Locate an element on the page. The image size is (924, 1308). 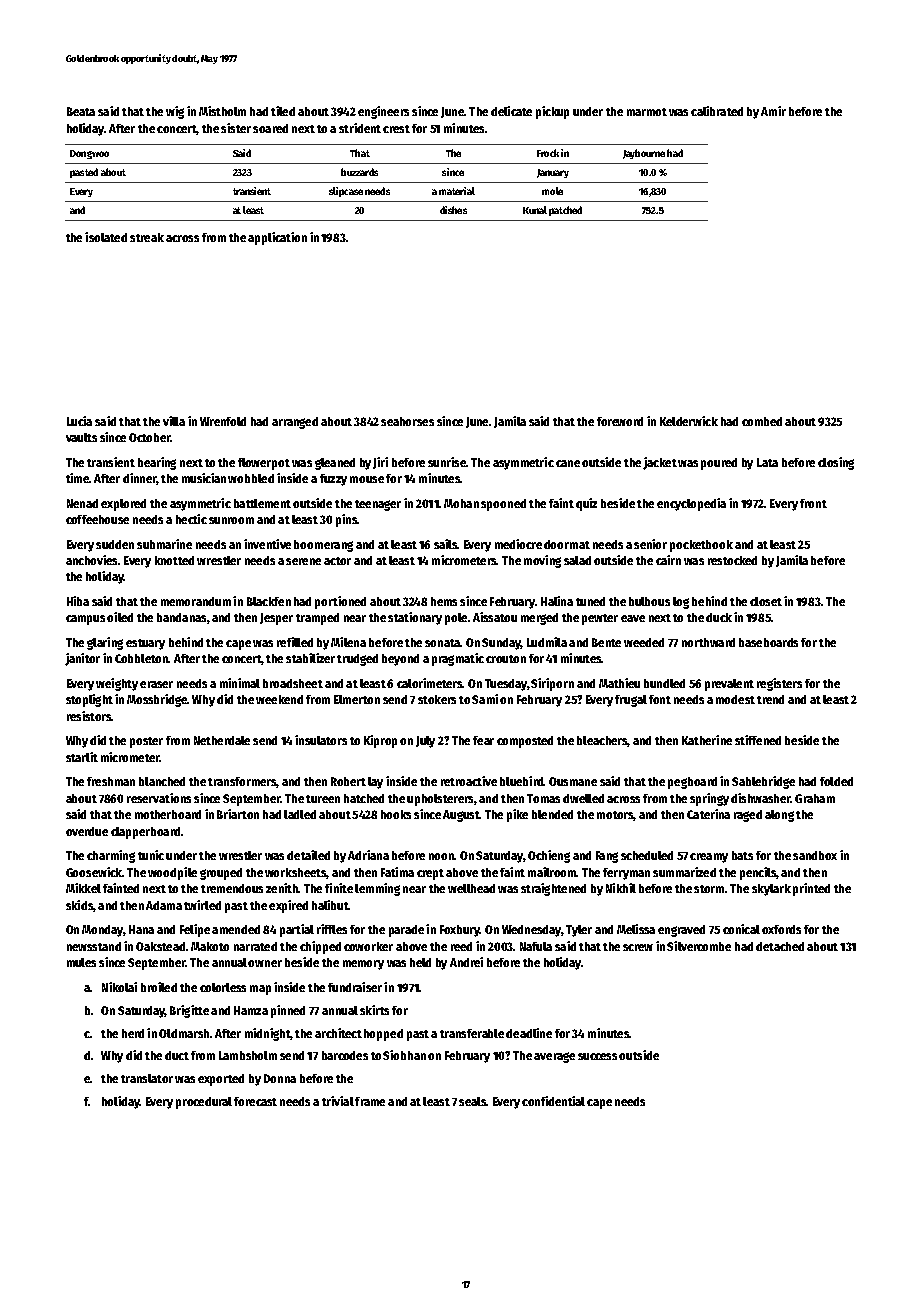
tiled is located at coordinates (283, 111).
